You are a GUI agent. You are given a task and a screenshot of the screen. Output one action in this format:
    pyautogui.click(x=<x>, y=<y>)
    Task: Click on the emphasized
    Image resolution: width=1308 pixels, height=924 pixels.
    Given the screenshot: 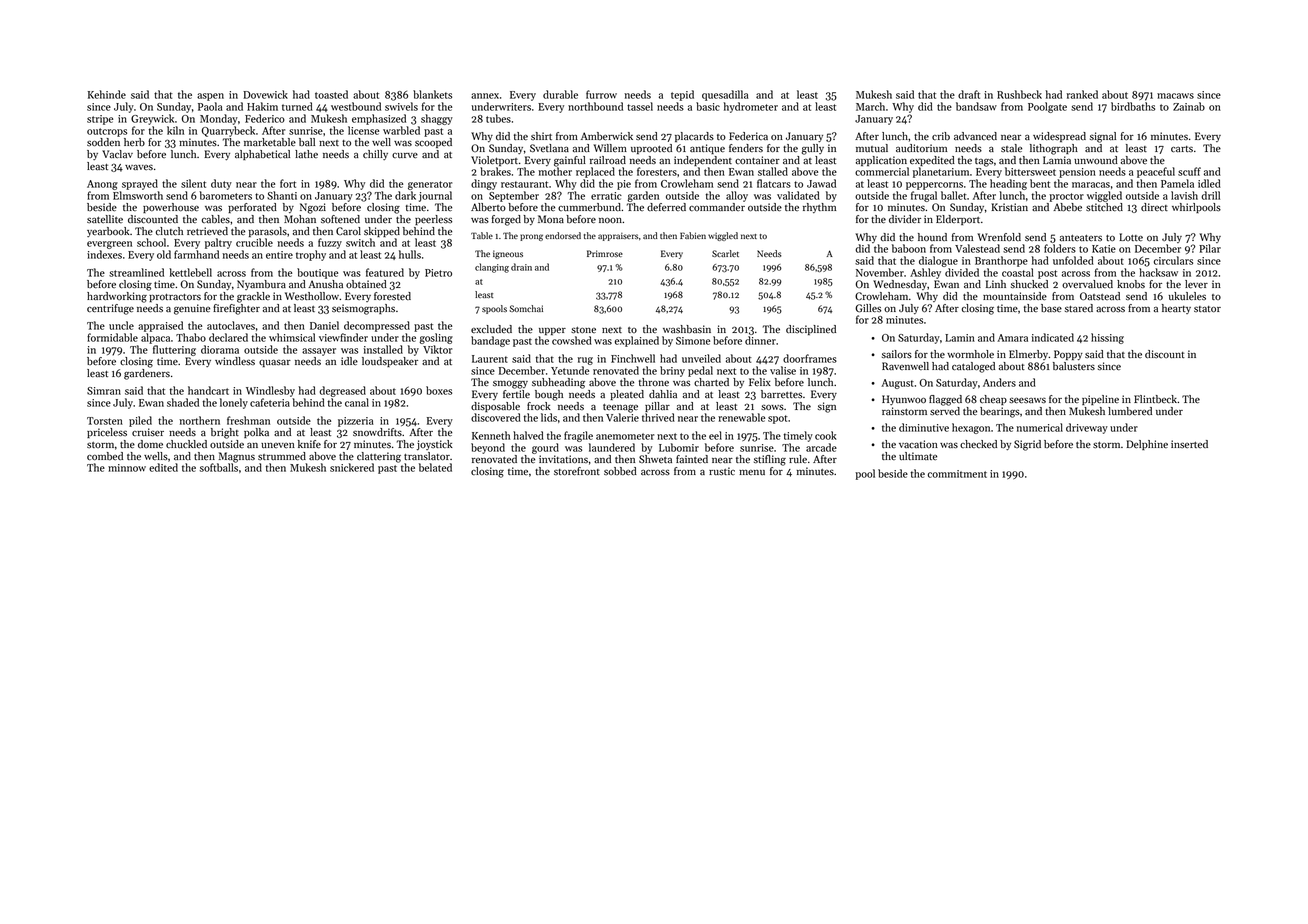 What is the action you would take?
    pyautogui.click(x=379, y=119)
